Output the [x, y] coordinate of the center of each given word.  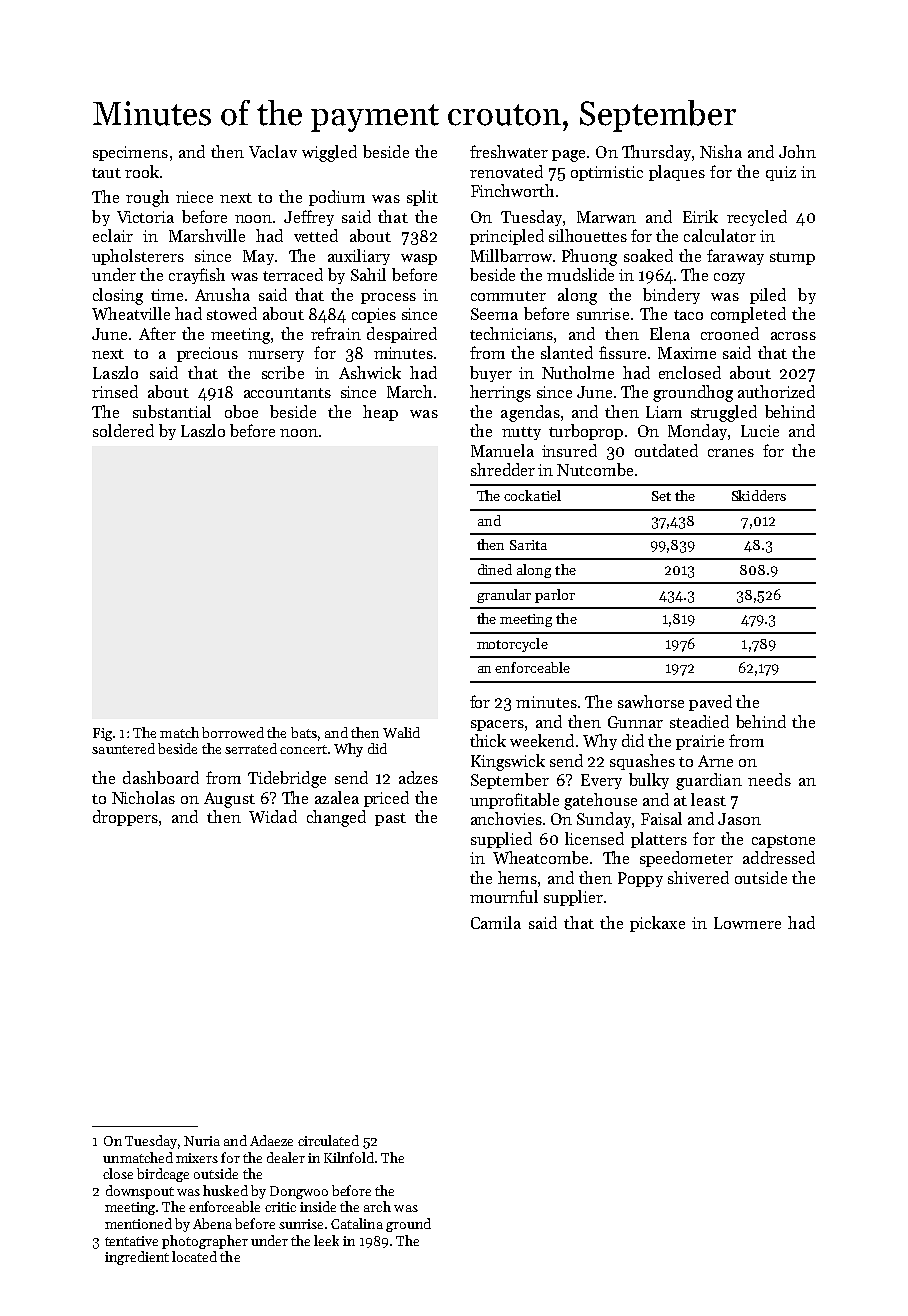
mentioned [138, 1223]
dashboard [161, 777]
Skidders [759, 495]
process [388, 298]
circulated [328, 1140]
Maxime [687, 353]
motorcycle [512, 645]
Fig [102, 734]
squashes [642, 762]
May [258, 257]
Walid [401, 732]
